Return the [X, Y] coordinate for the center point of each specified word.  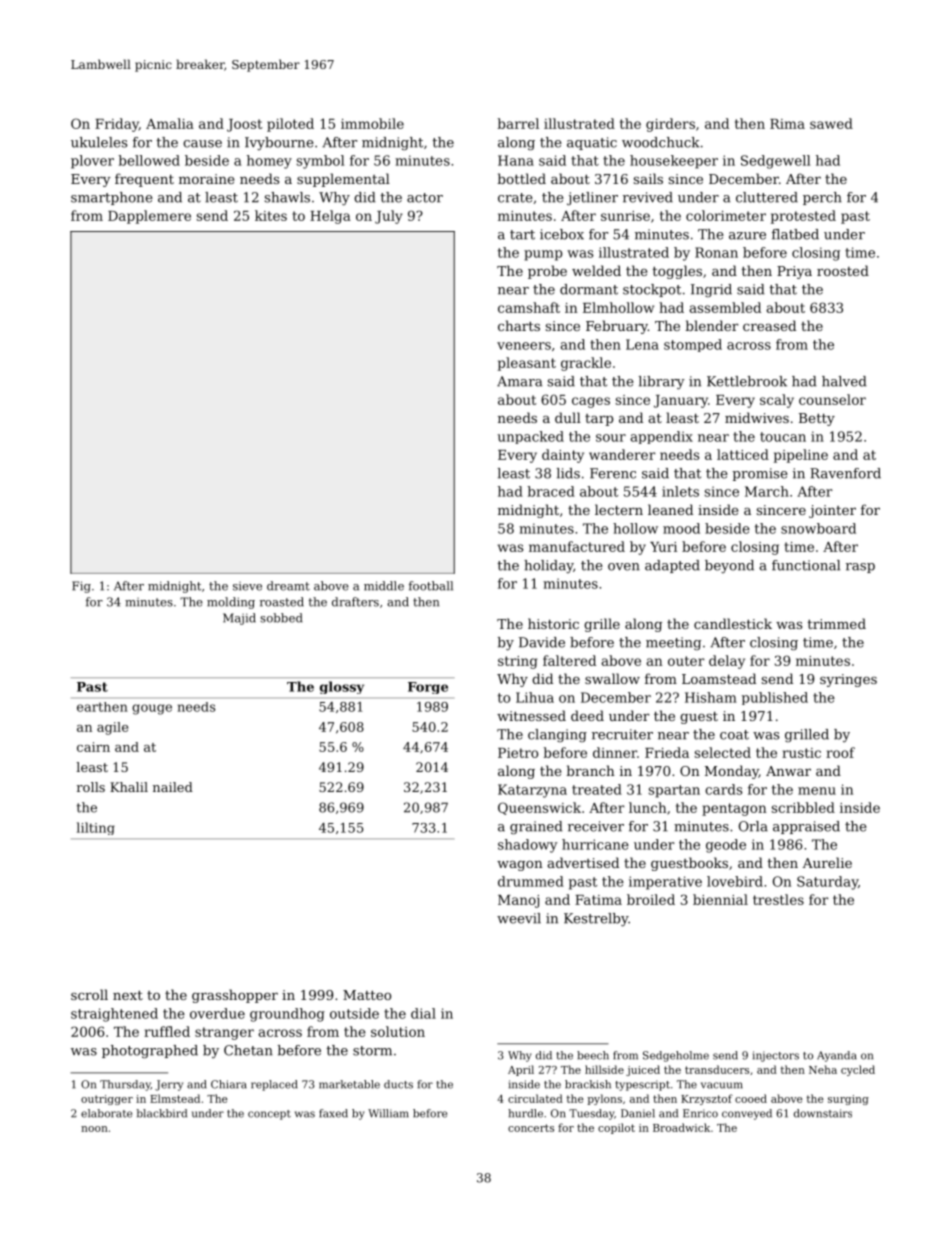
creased [769, 325]
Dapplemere [149, 217]
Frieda [667, 752]
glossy [342, 687]
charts [519, 325]
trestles [778, 899]
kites [271, 215]
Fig [81, 587]
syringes [848, 680]
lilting [96, 828]
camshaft [529, 307]
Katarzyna [532, 791]
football [431, 586]
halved [844, 381]
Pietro [518, 753]
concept [269, 1115]
